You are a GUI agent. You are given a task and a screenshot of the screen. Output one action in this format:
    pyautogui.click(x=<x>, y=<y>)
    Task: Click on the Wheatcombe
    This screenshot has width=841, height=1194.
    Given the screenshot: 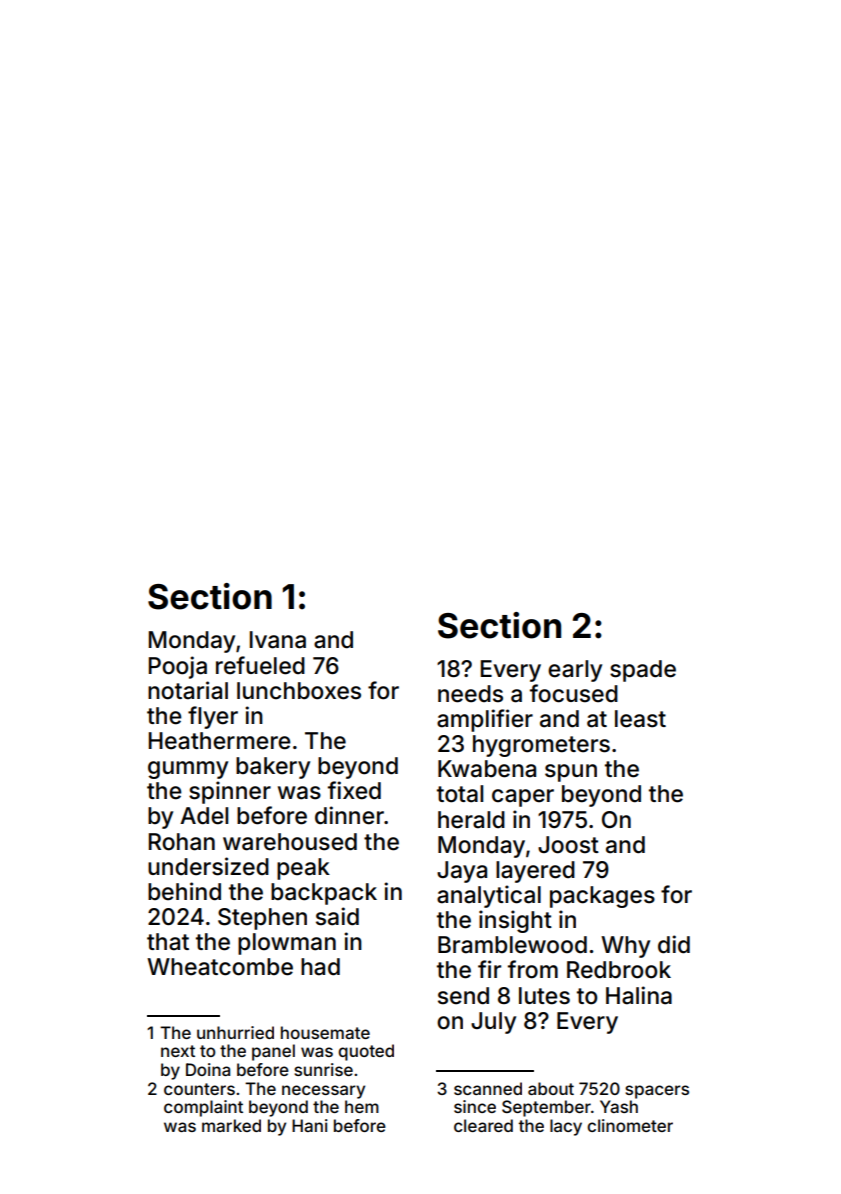 What is the action you would take?
    pyautogui.click(x=220, y=967)
